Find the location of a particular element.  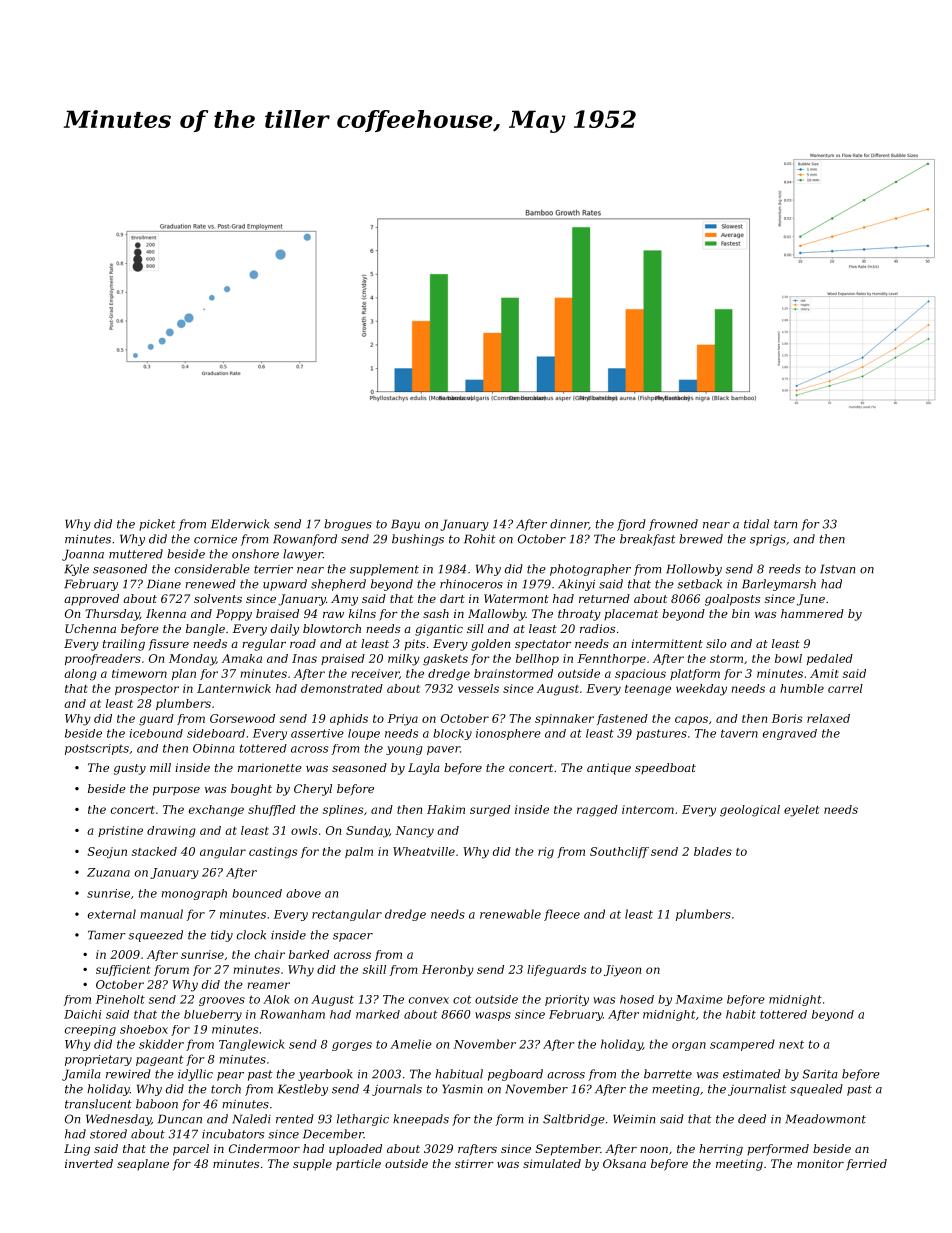

mill is located at coordinates (160, 767).
